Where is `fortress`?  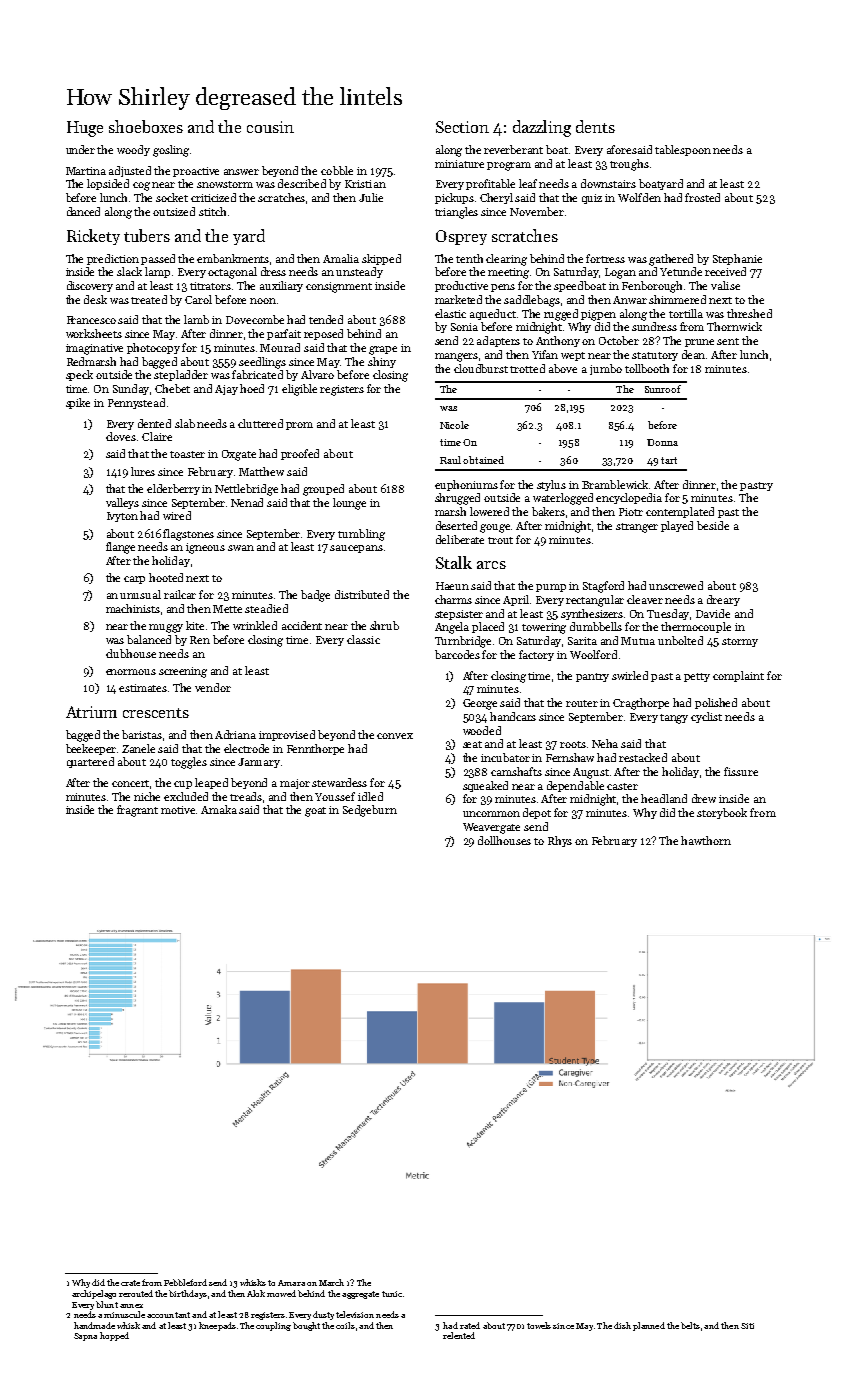
fortress is located at coordinates (605, 258).
